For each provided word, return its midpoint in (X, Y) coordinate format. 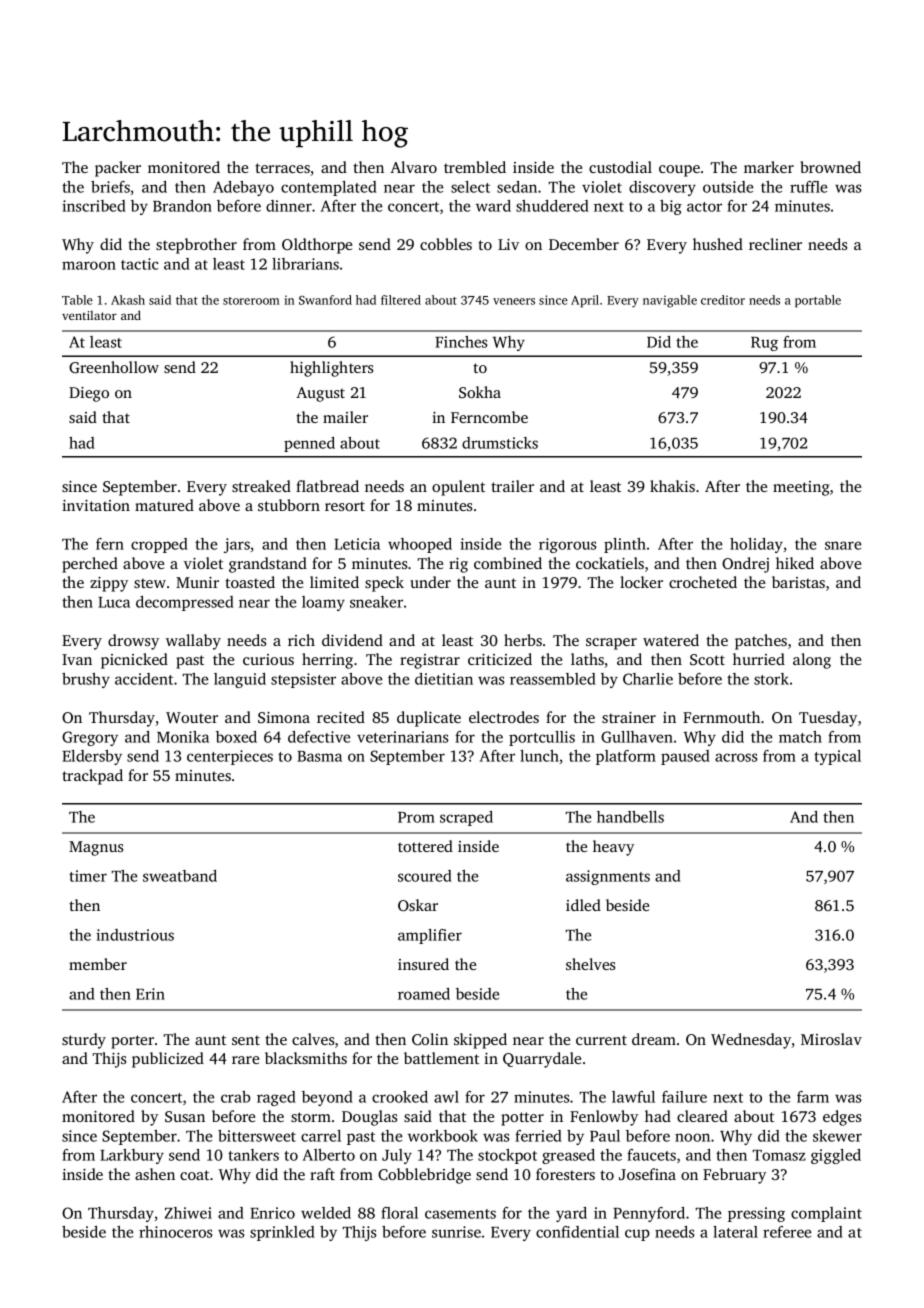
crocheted (703, 582)
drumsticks (500, 443)
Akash (128, 300)
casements (460, 1214)
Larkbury (132, 1156)
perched (90, 565)
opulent (458, 488)
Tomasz (779, 1155)
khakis (672, 486)
